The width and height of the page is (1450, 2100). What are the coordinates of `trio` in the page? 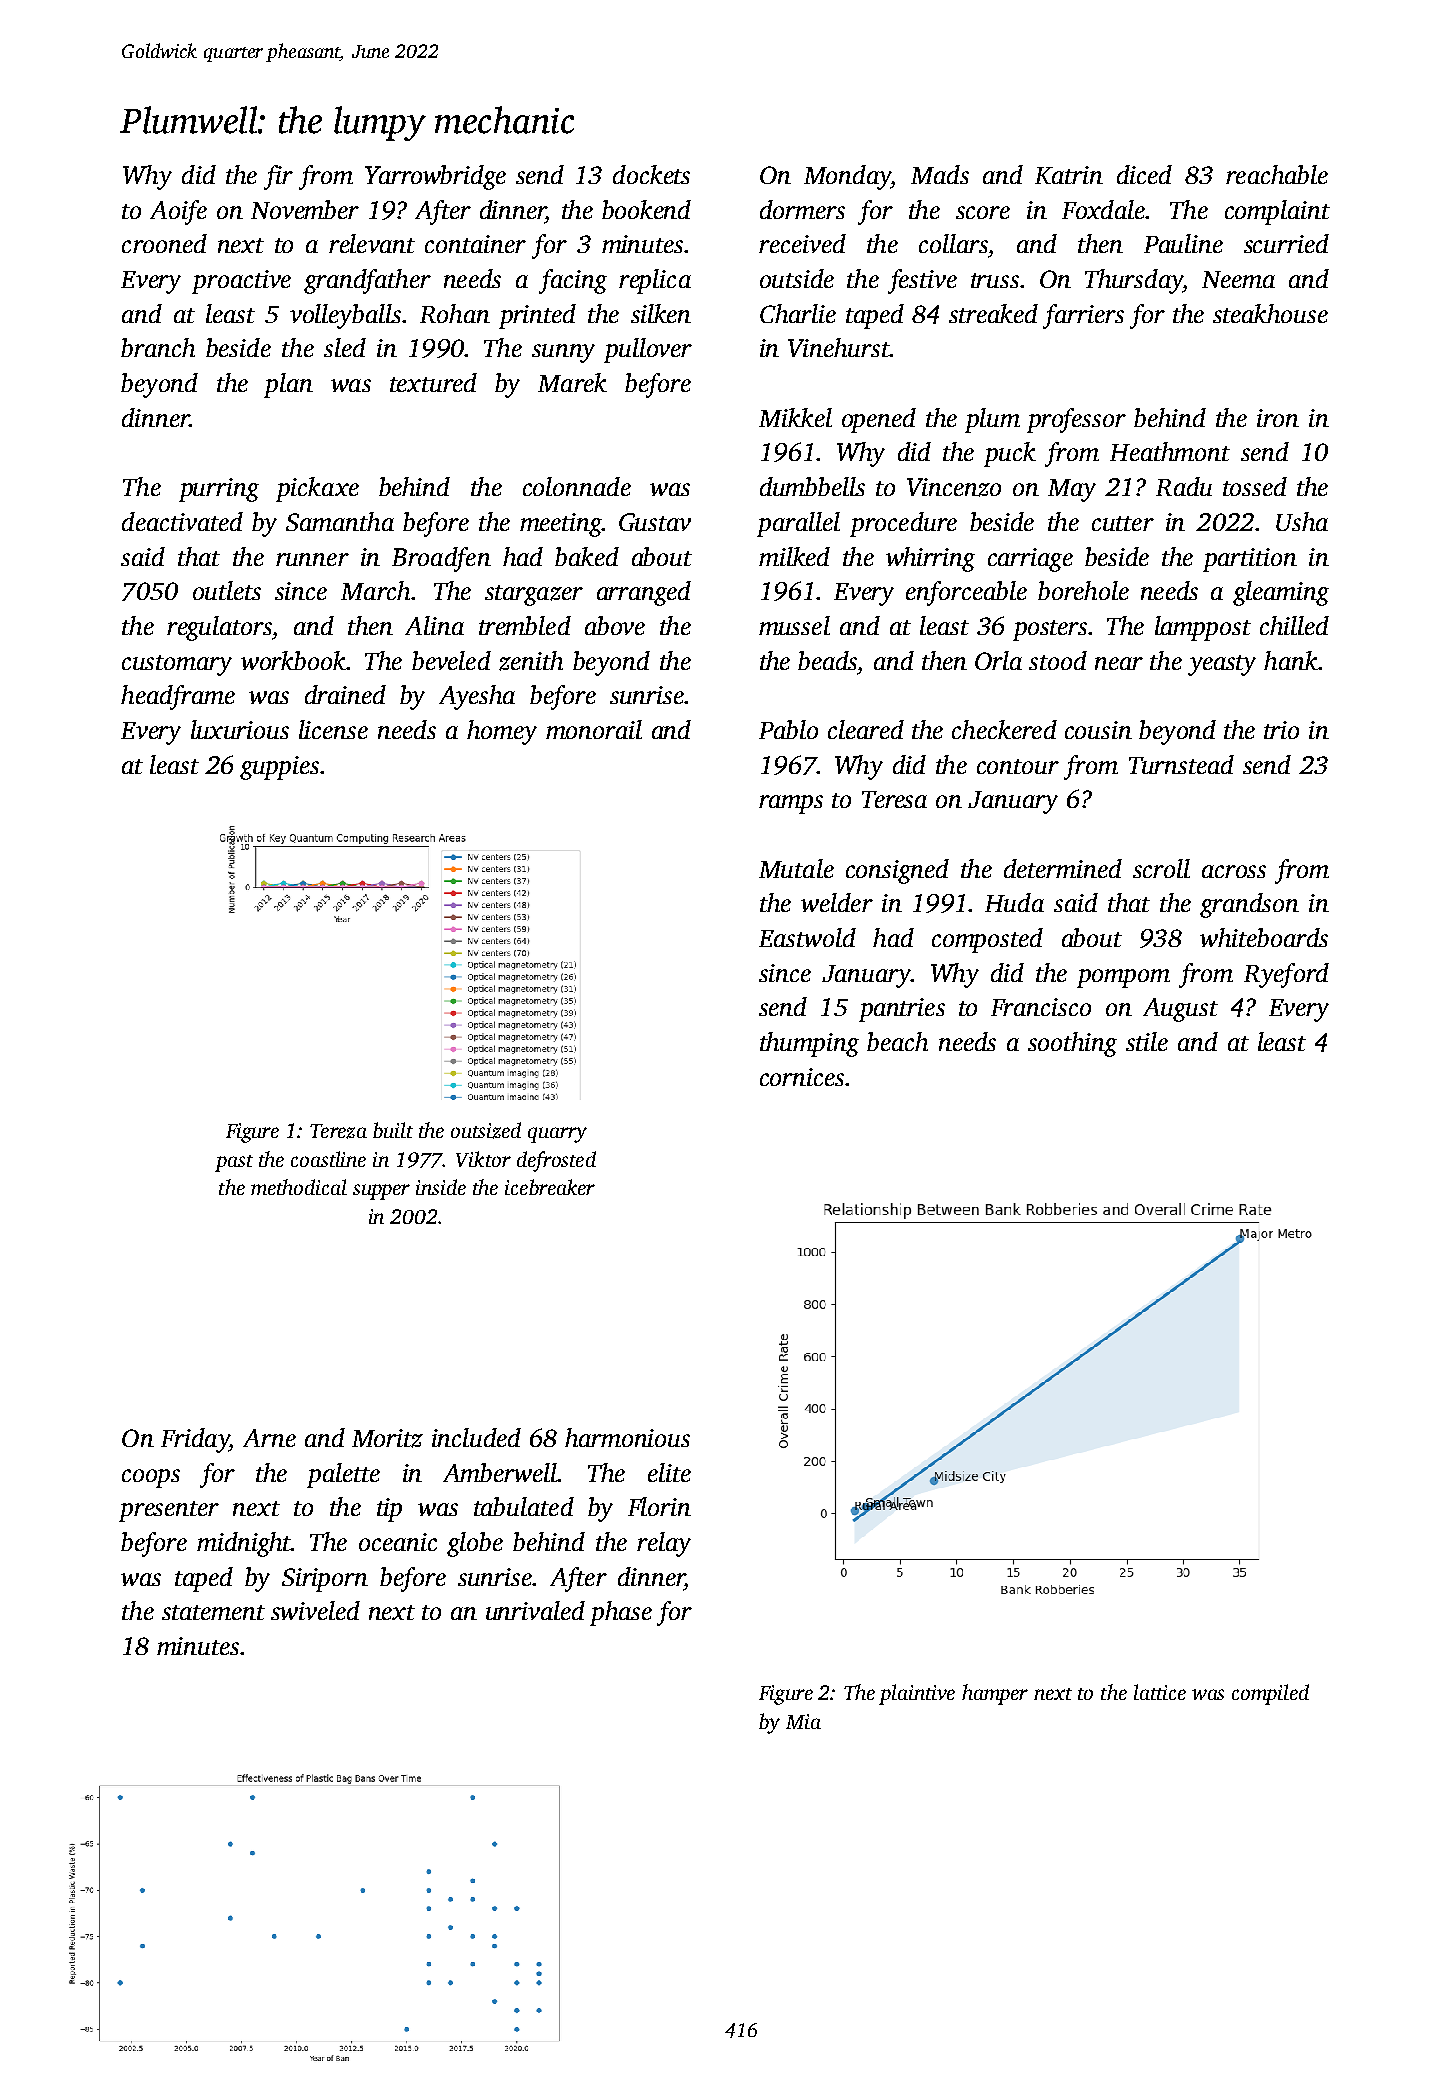 It's located at (1281, 730).
